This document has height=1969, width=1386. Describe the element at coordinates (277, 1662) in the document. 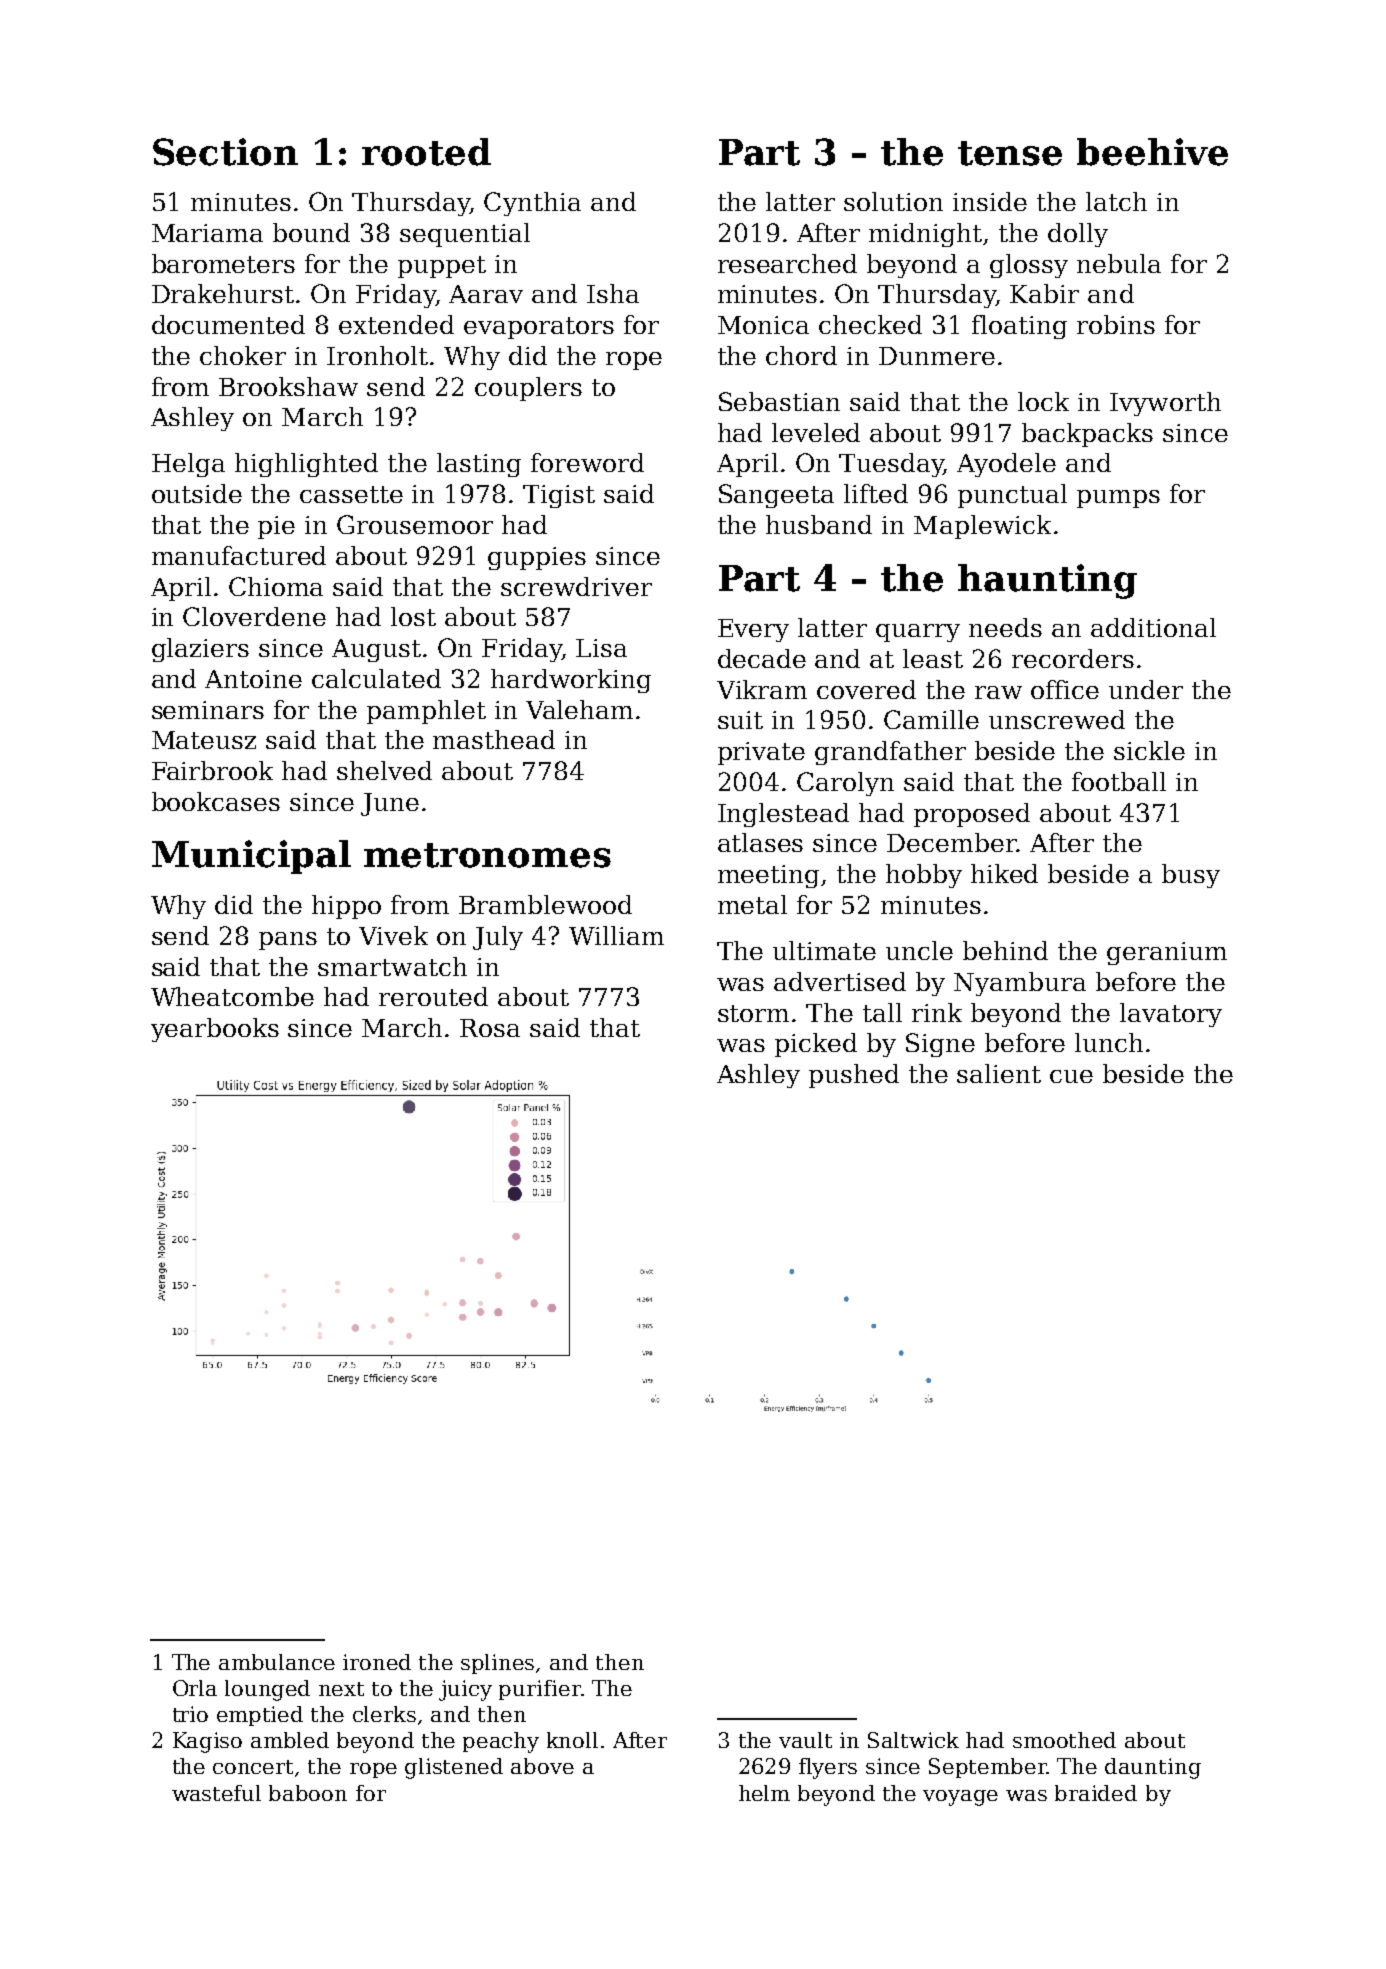

I see `ambulance` at that location.
